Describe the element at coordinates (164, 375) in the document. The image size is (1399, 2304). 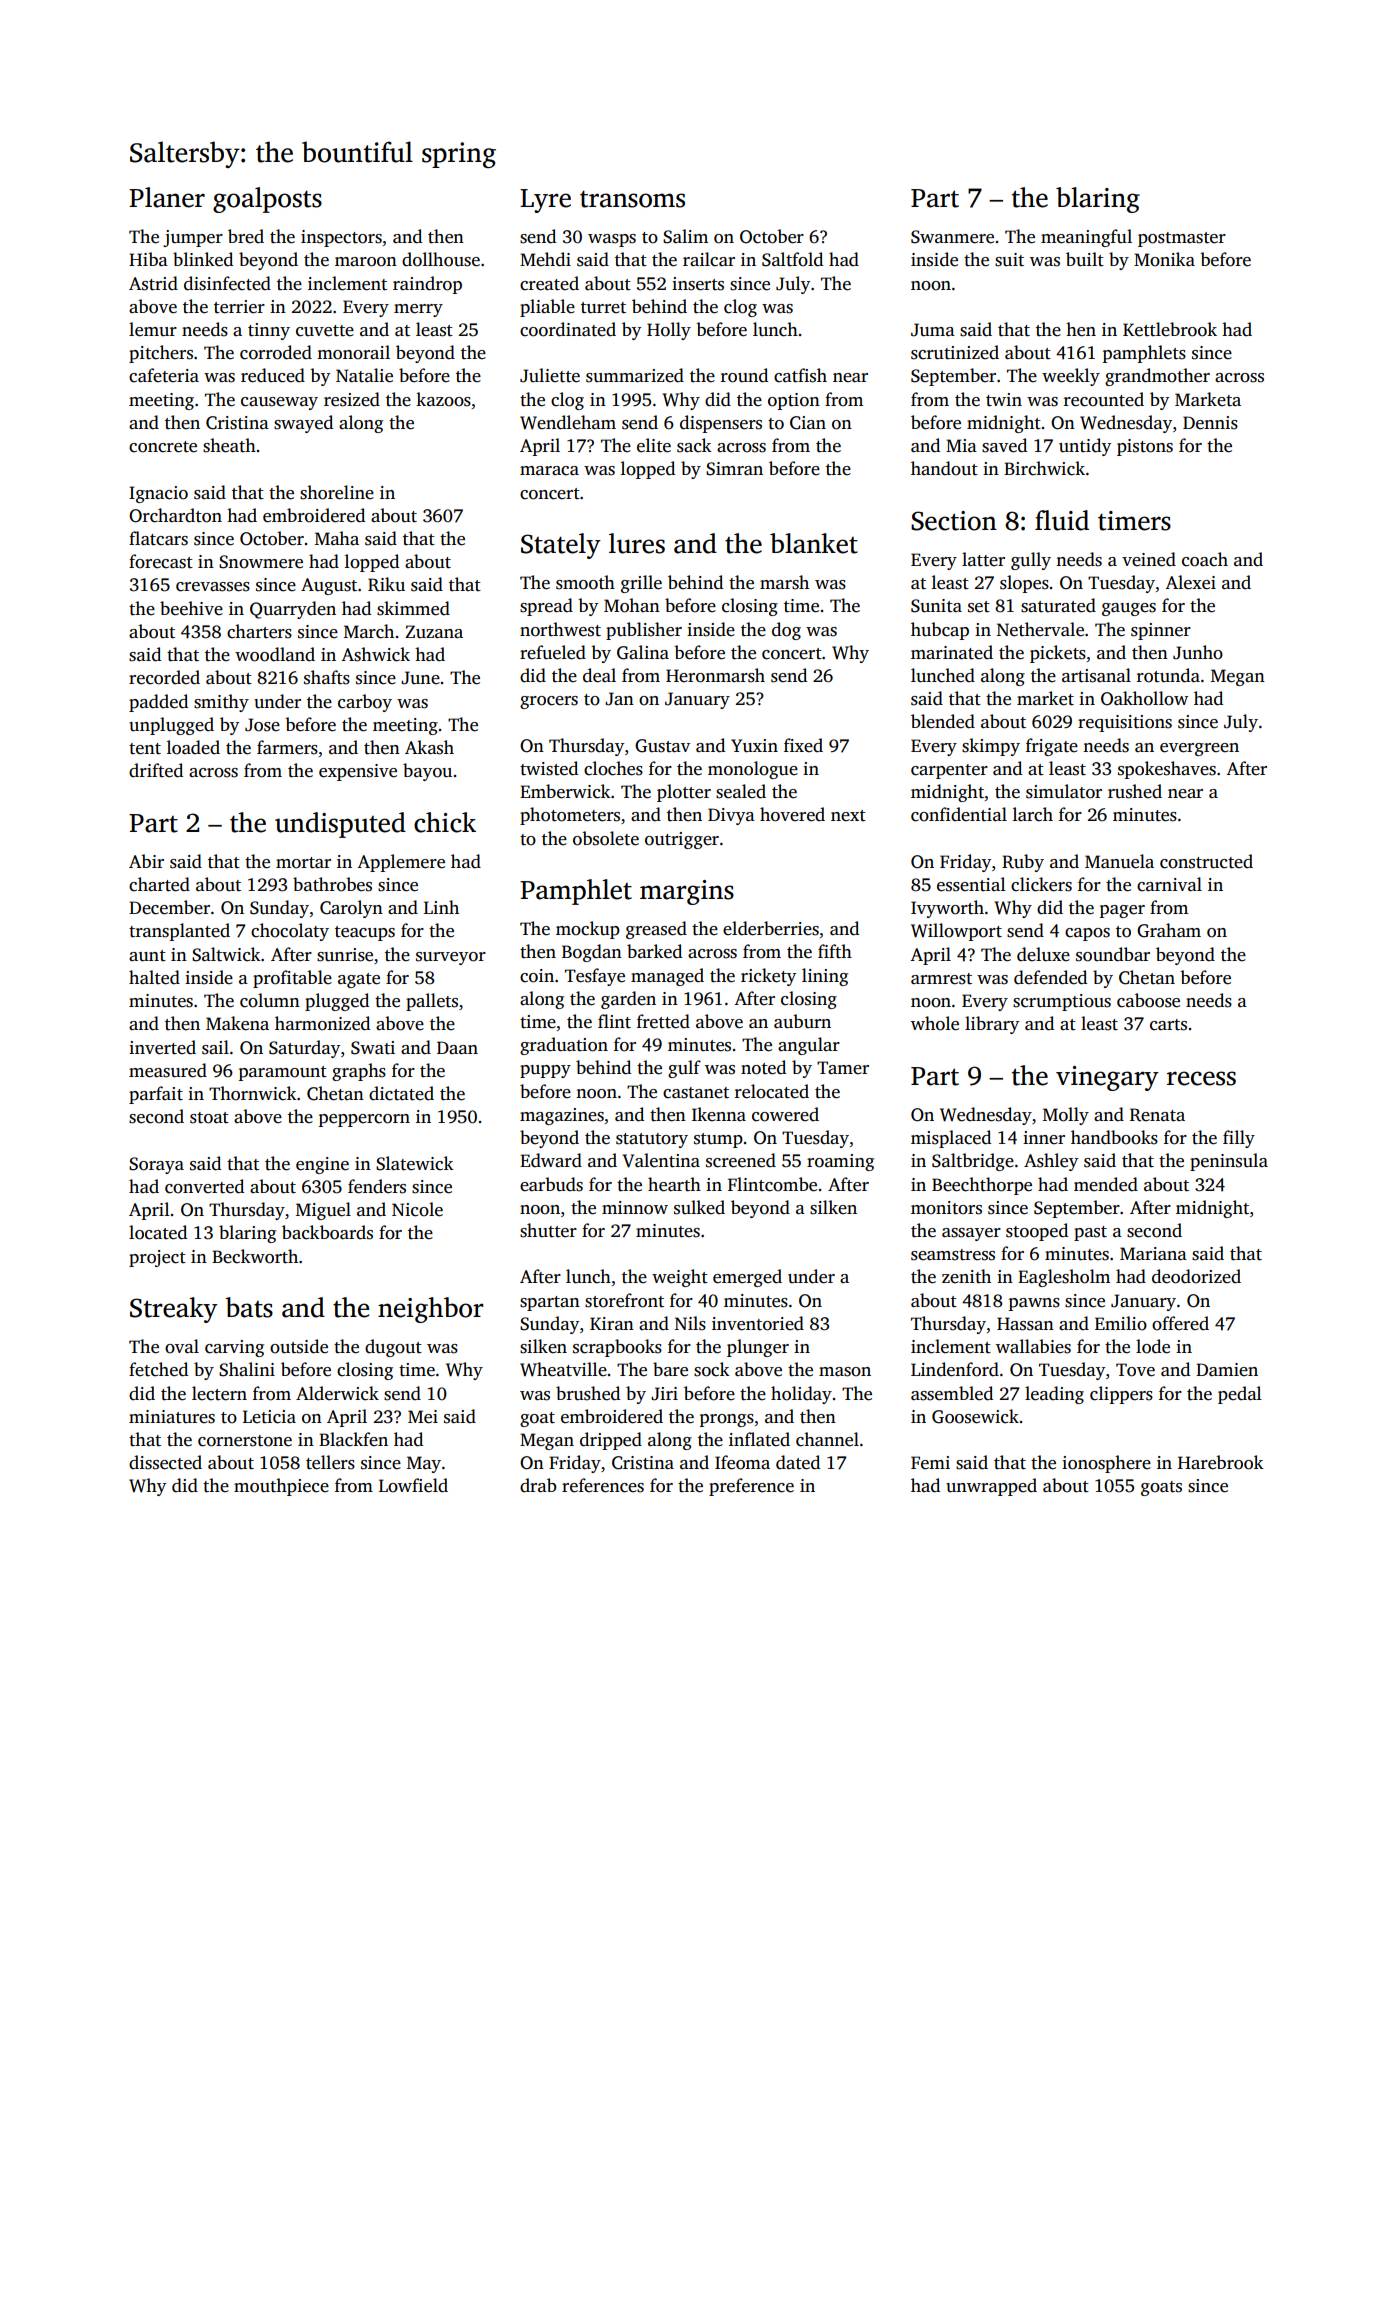
I see `cafeteria` at that location.
